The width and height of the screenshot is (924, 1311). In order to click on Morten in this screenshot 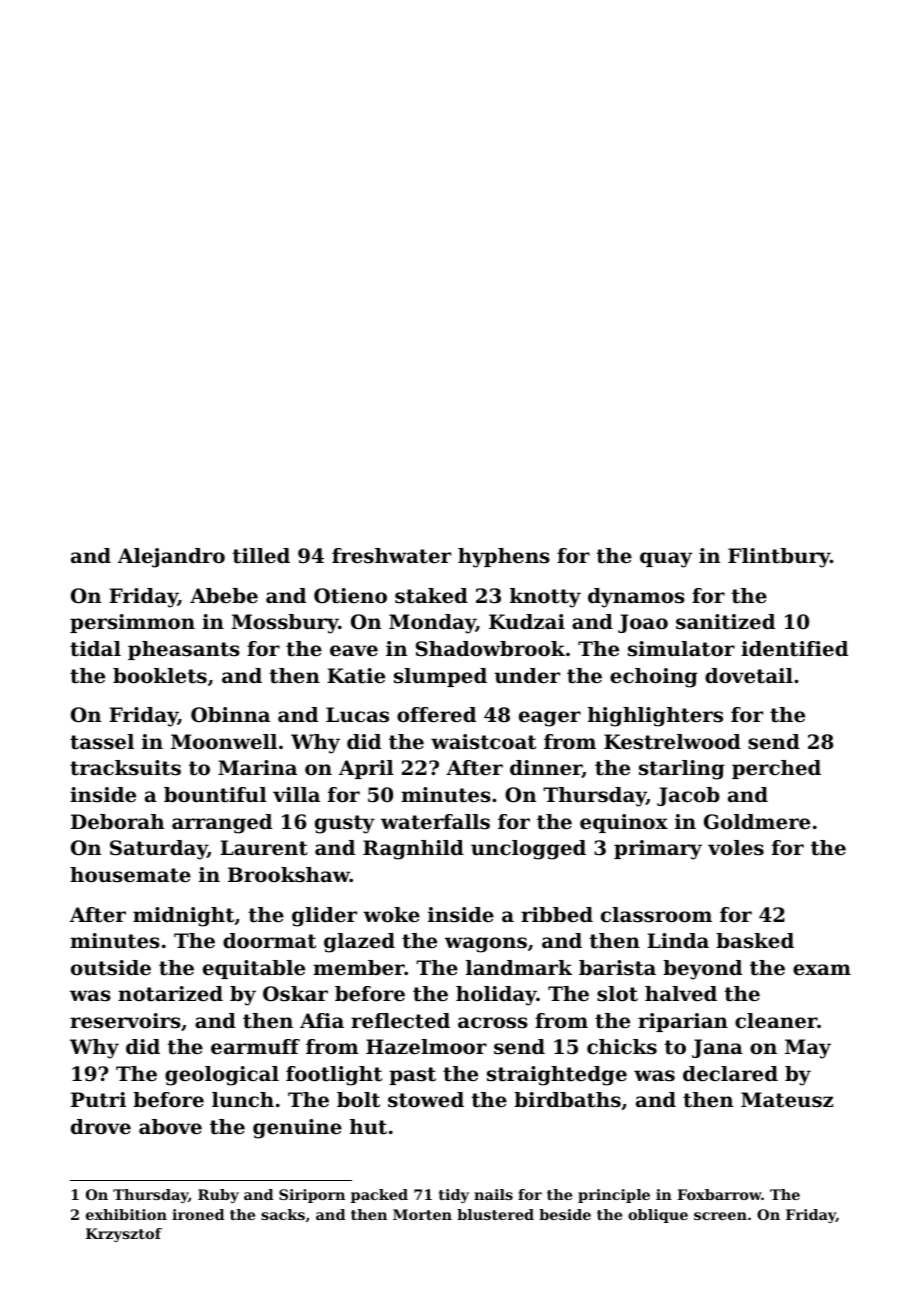, I will do `click(422, 1214)`.
